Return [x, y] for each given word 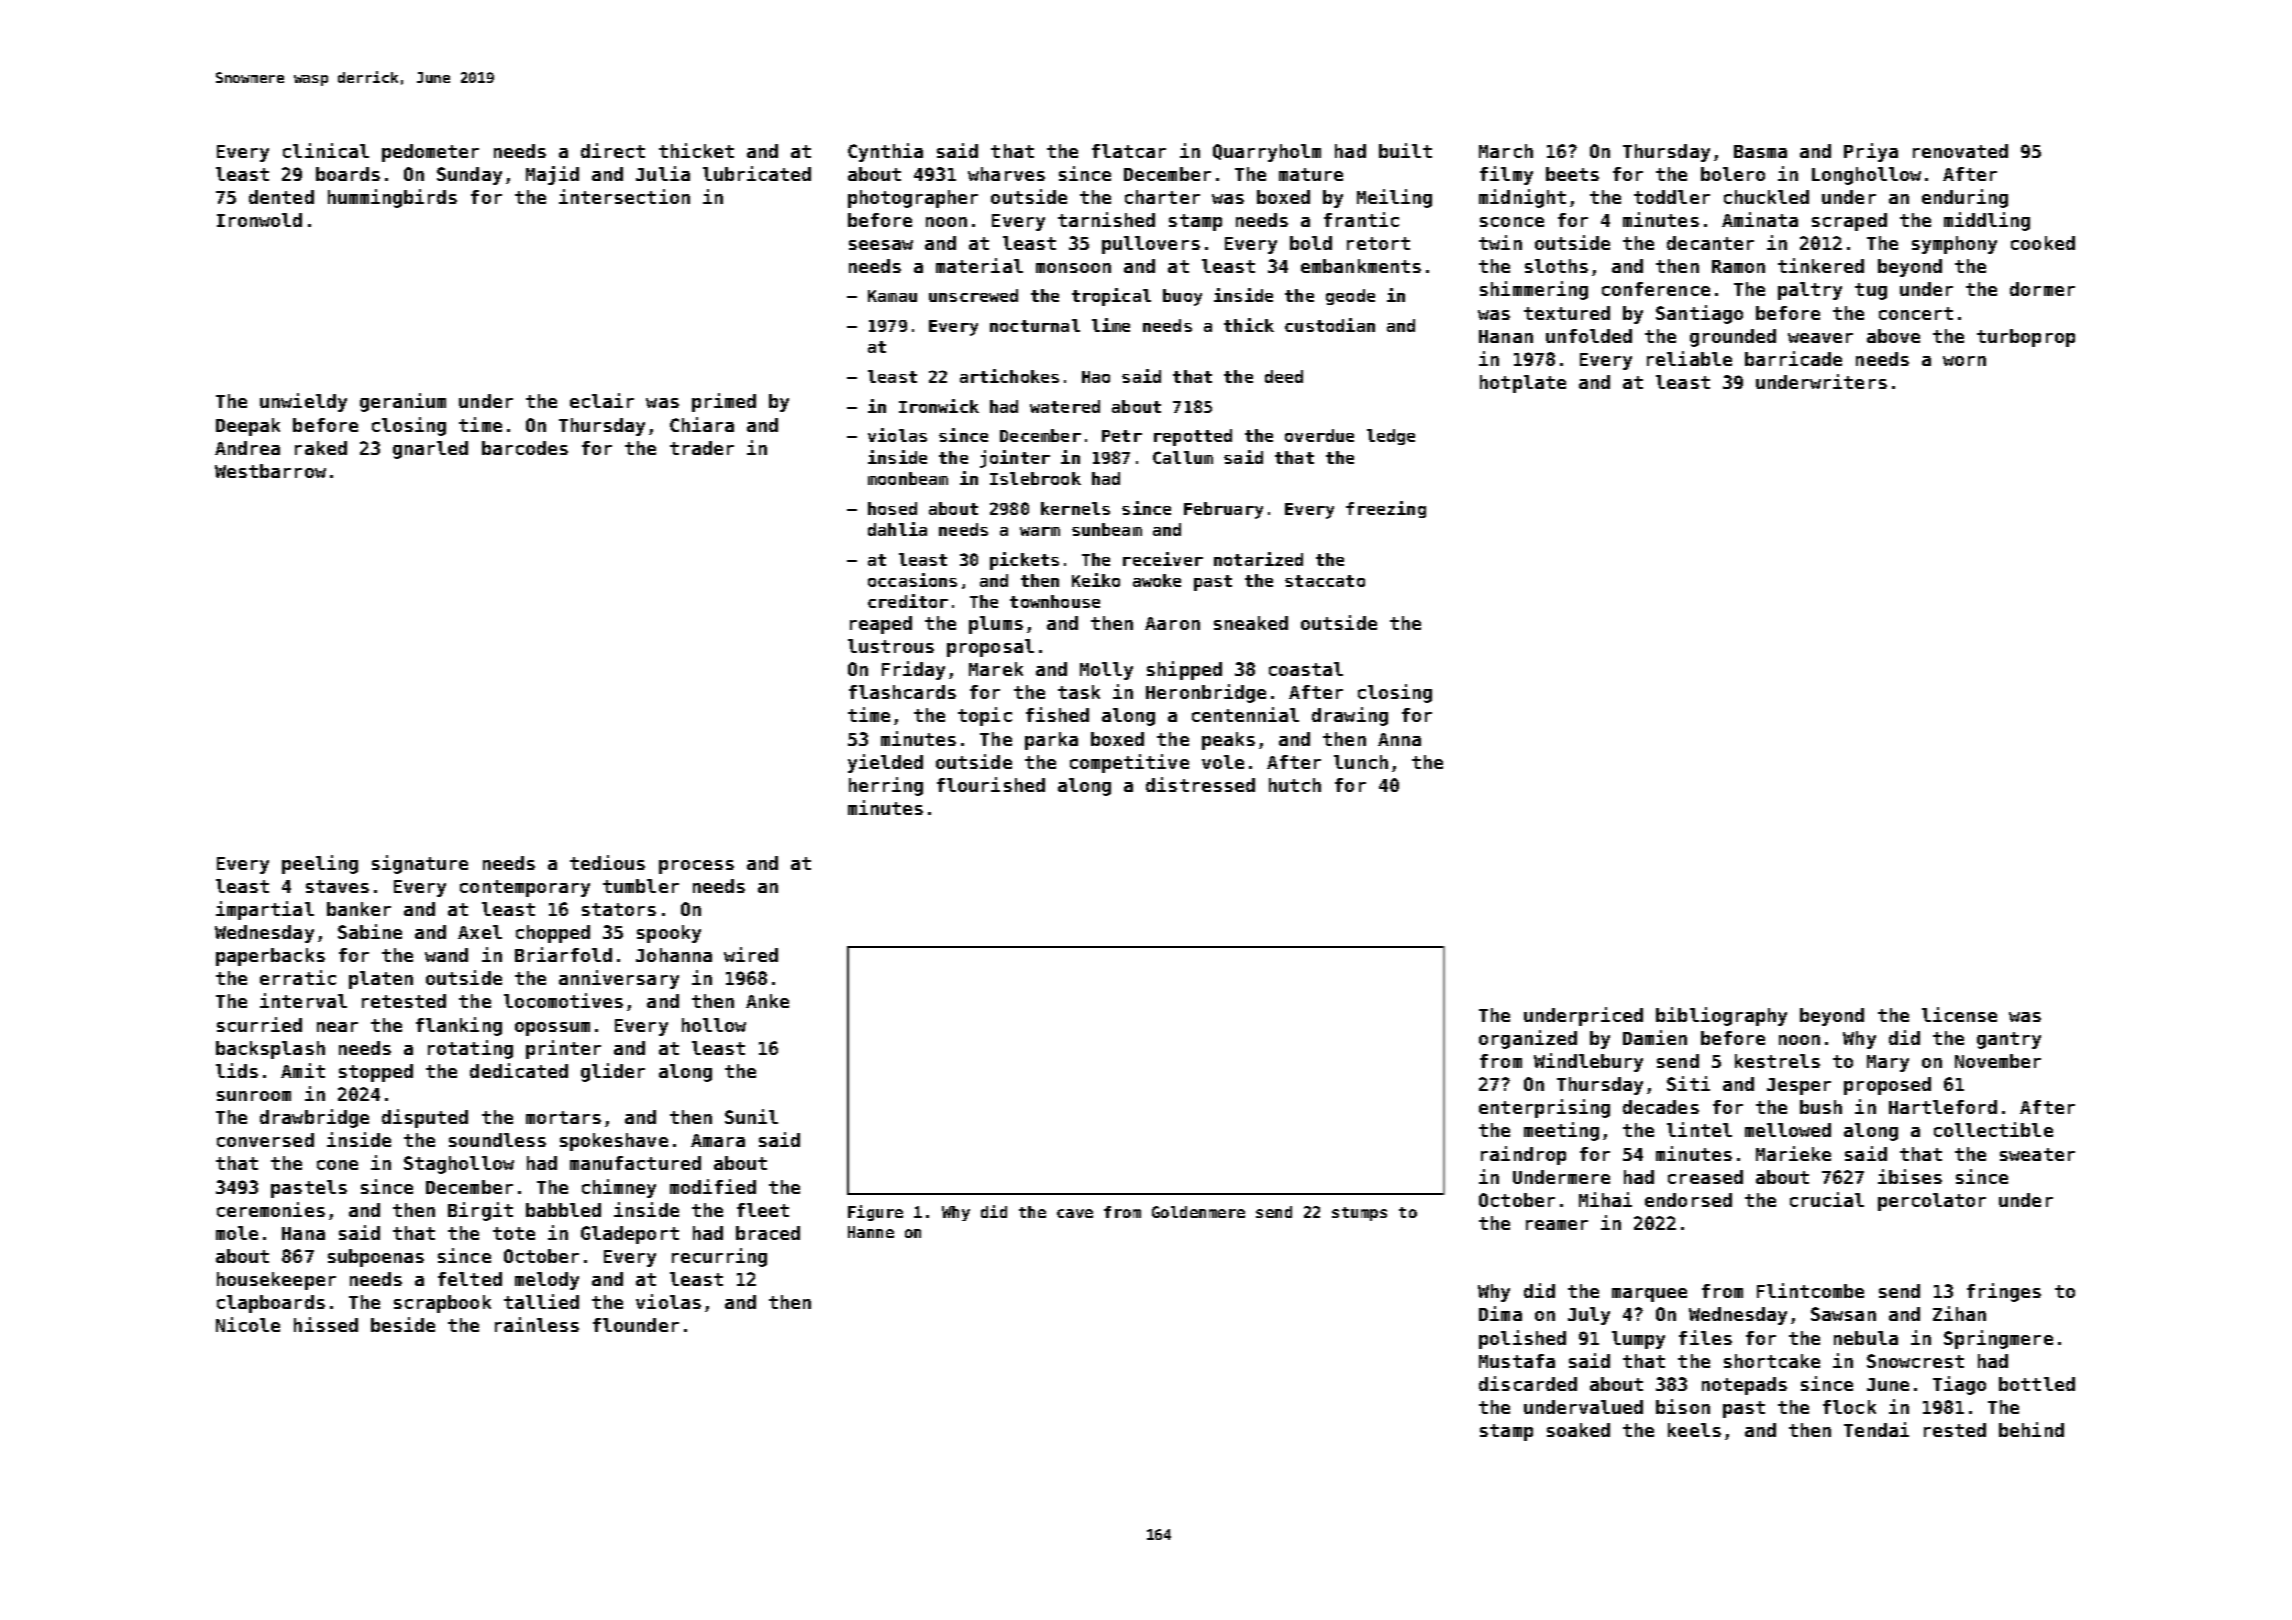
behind [2031, 1429]
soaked [1578, 1430]
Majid [552, 175]
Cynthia [885, 152]
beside [403, 1324]
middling [1987, 221]
